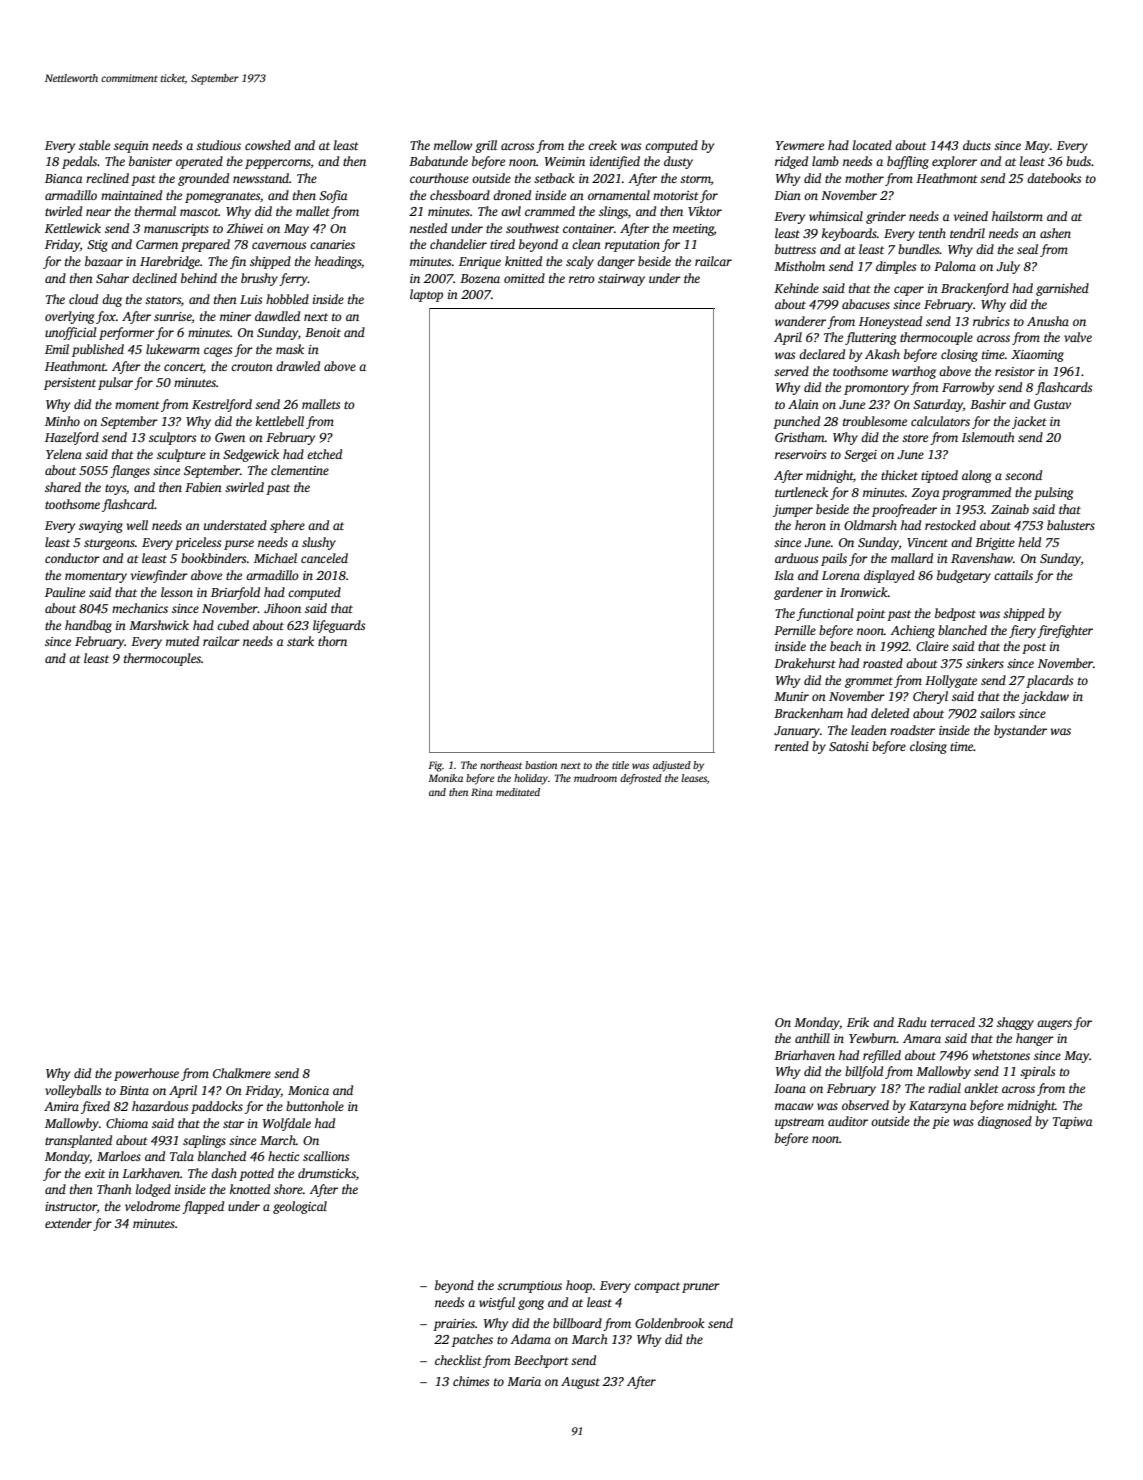  What do you see at coordinates (244, 487) in the document?
I see `swirled` at bounding box center [244, 487].
